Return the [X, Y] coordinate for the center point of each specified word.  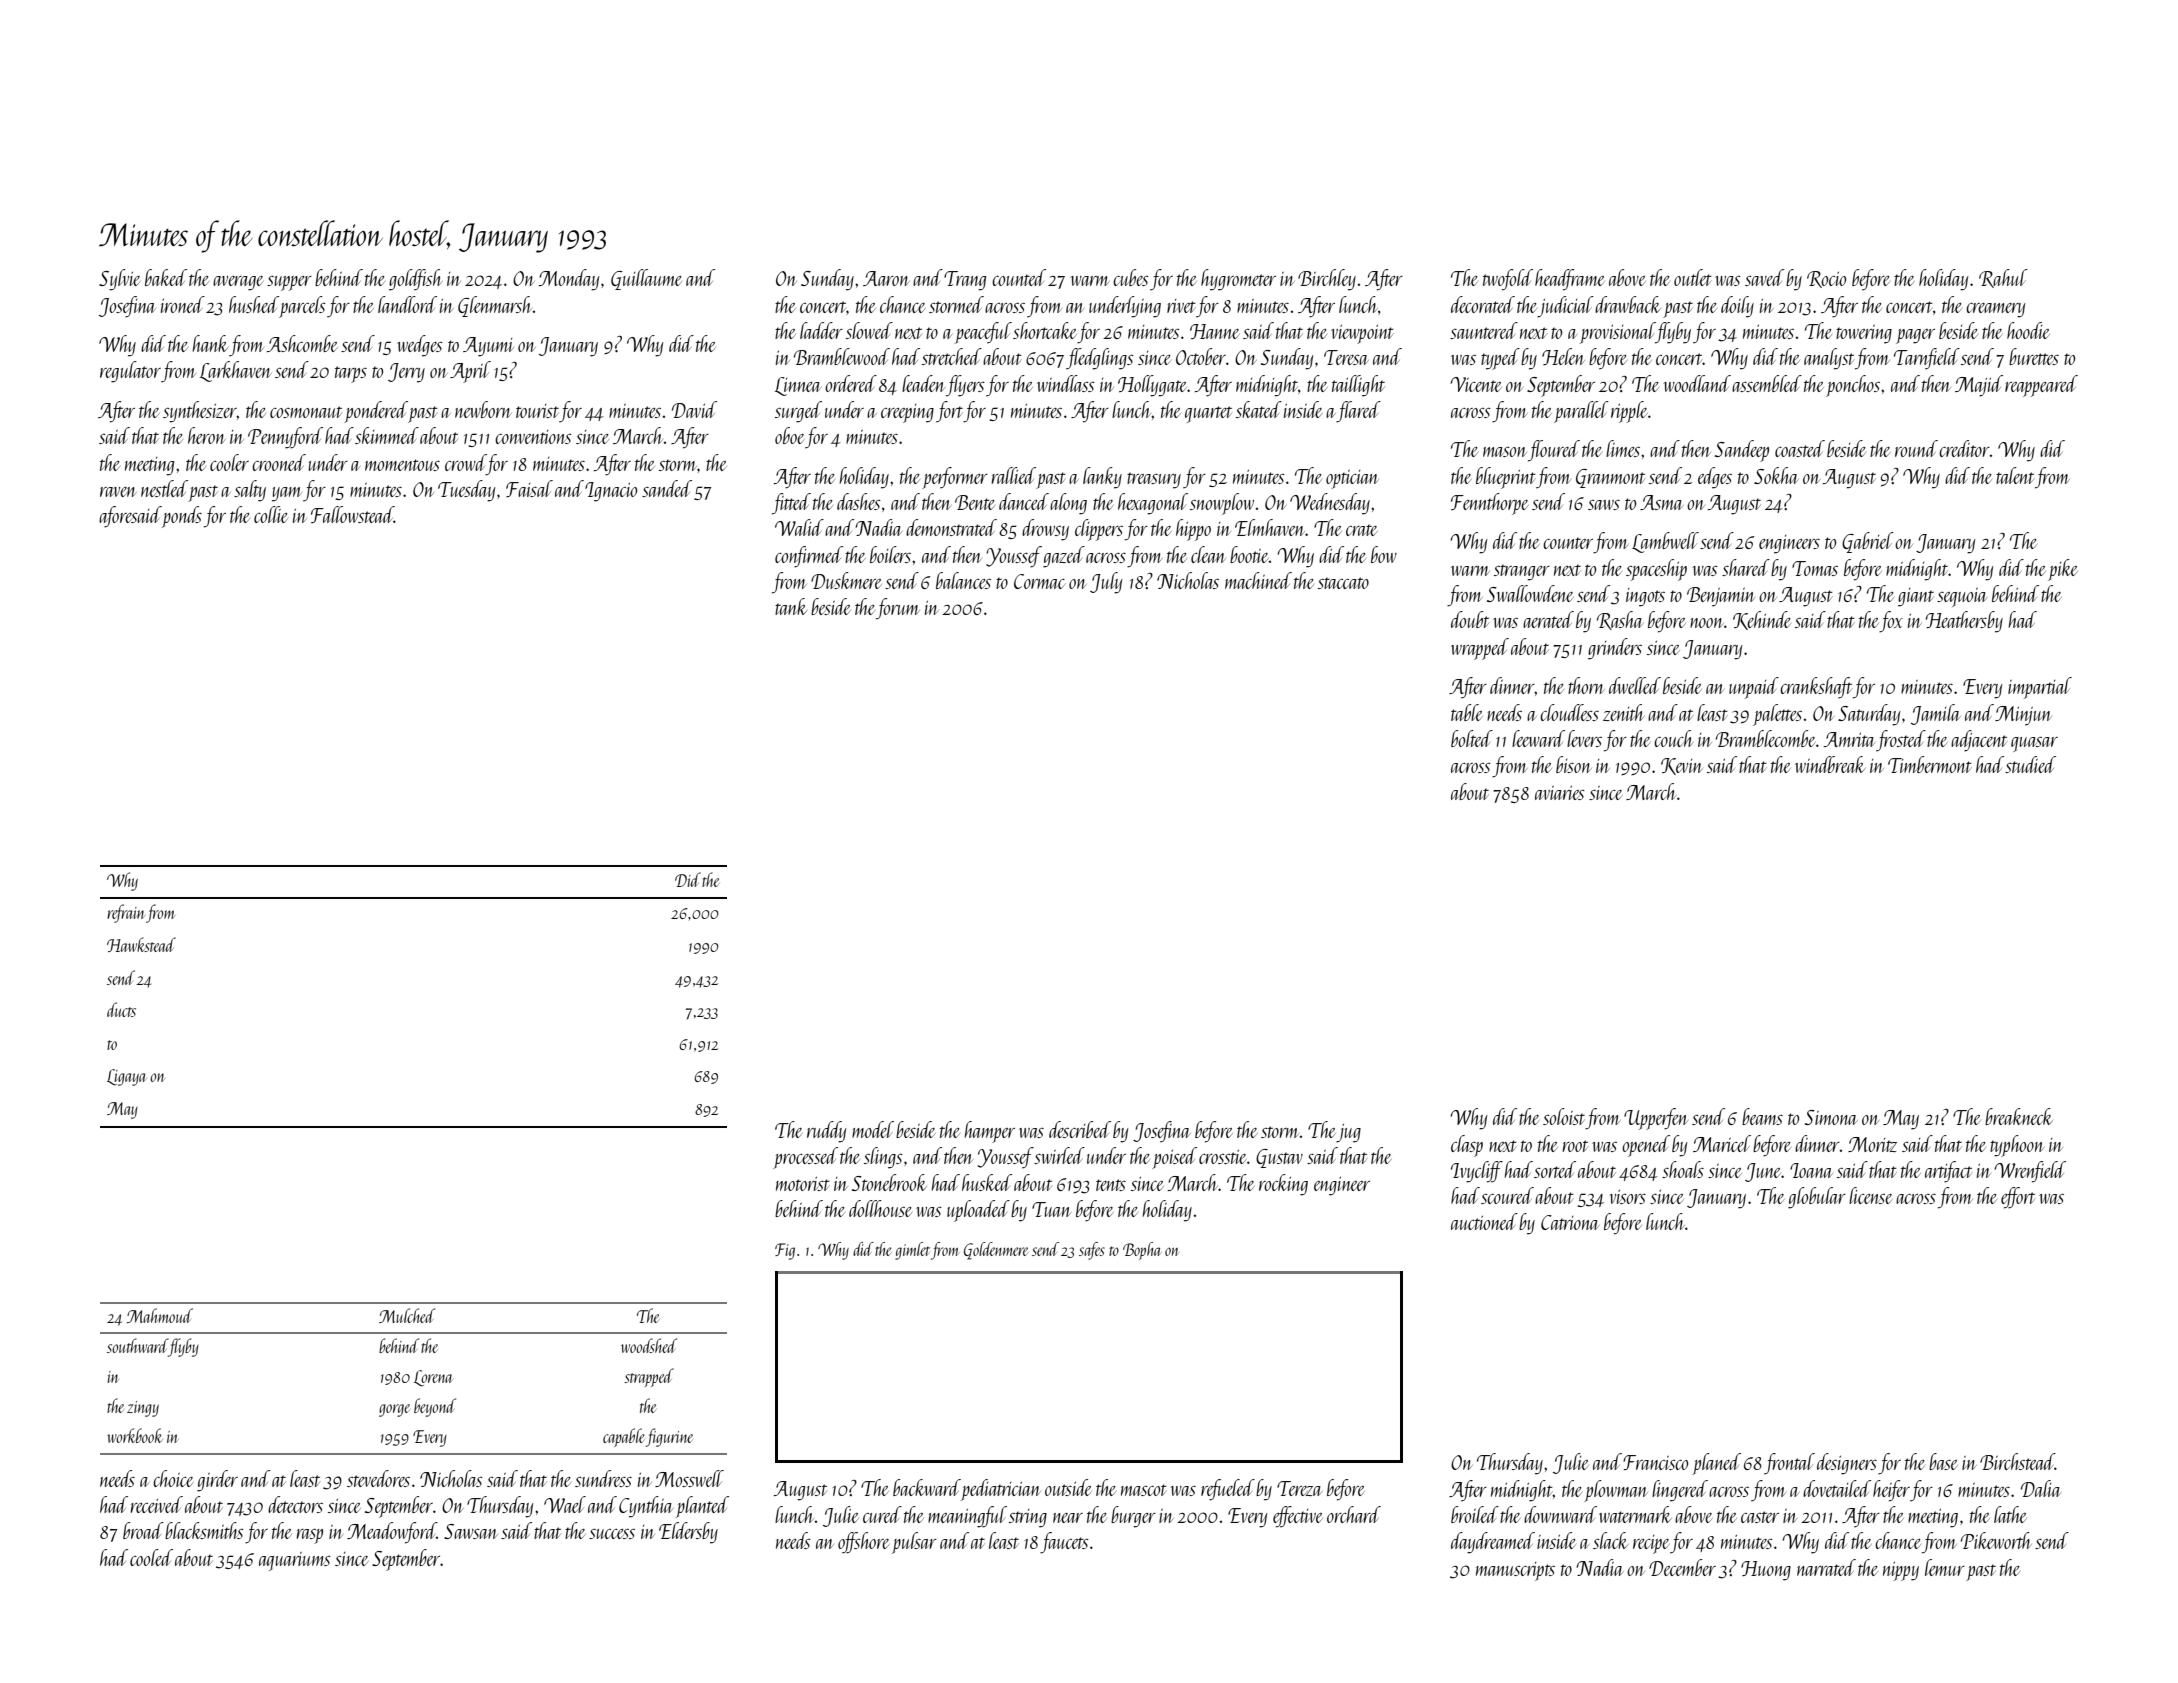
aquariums [295, 1561]
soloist [1564, 1116]
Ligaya [127, 1077]
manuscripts [1515, 1571]
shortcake [1045, 330]
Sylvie [119, 280]
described [1080, 1129]
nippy [1901, 1571]
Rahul [2003, 278]
